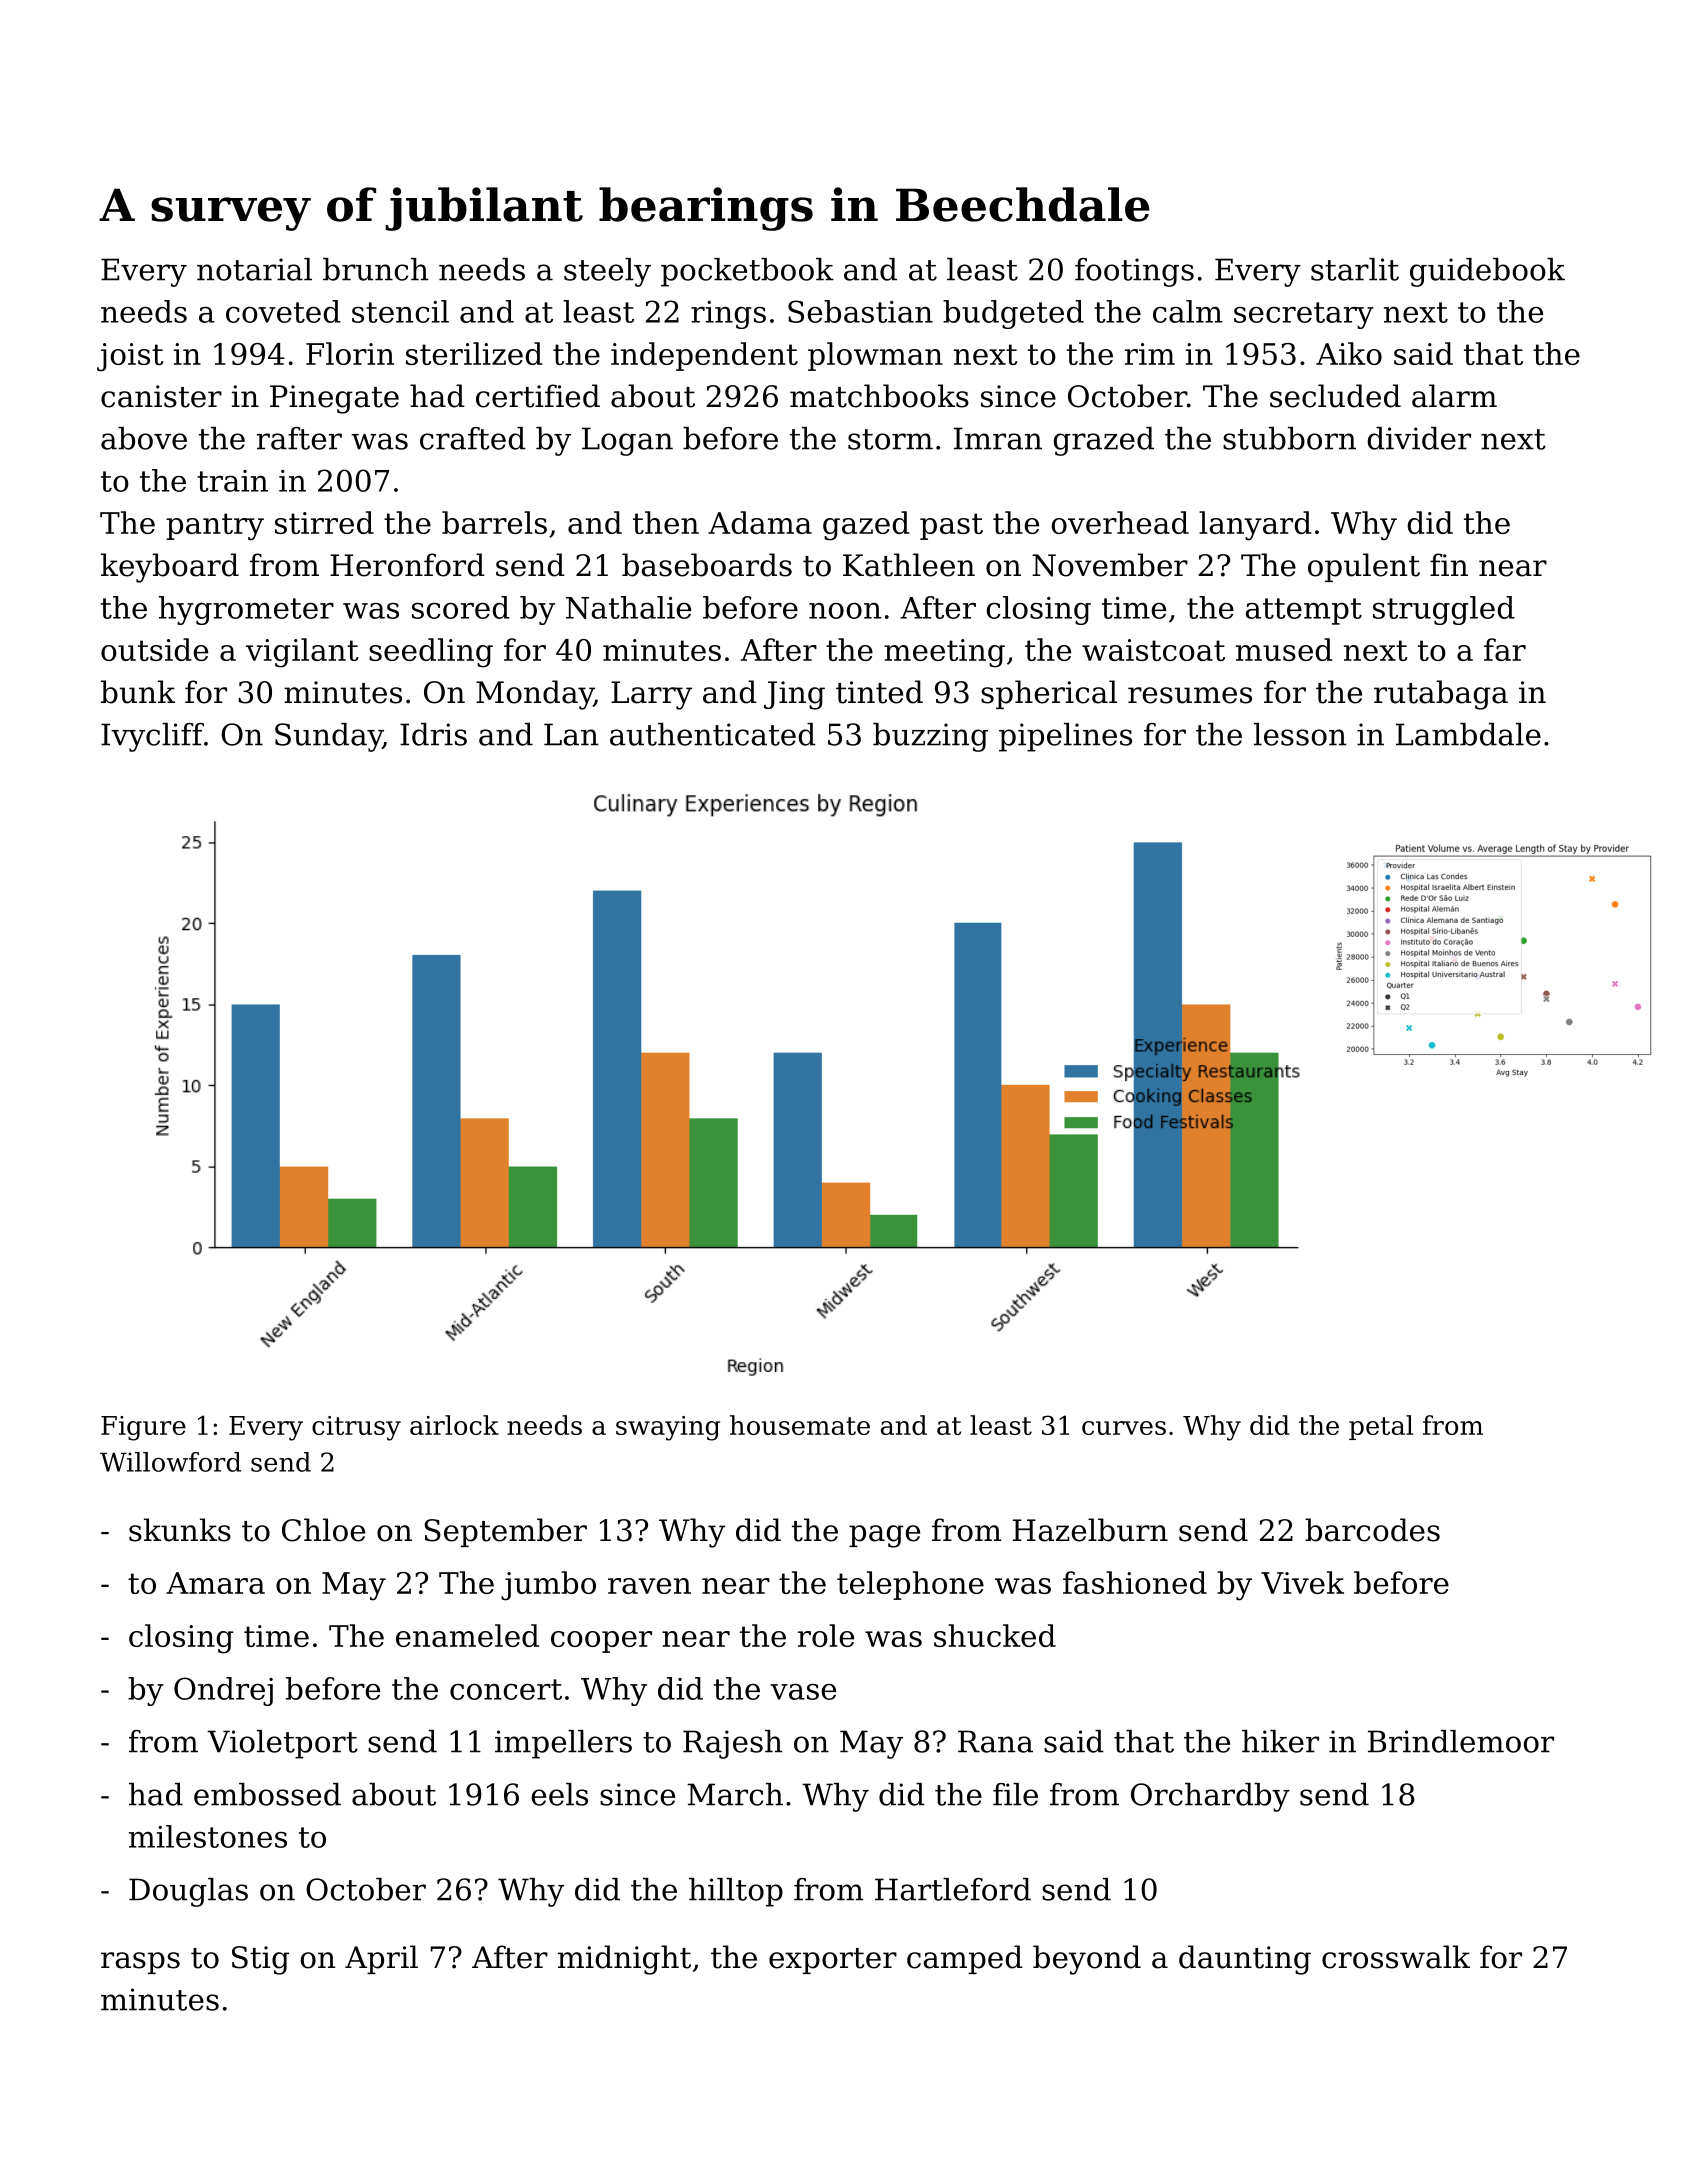 Image resolution: width=1683 pixels, height=2178 pixels. What do you see at coordinates (1015, 1794) in the screenshot?
I see `file` at bounding box center [1015, 1794].
